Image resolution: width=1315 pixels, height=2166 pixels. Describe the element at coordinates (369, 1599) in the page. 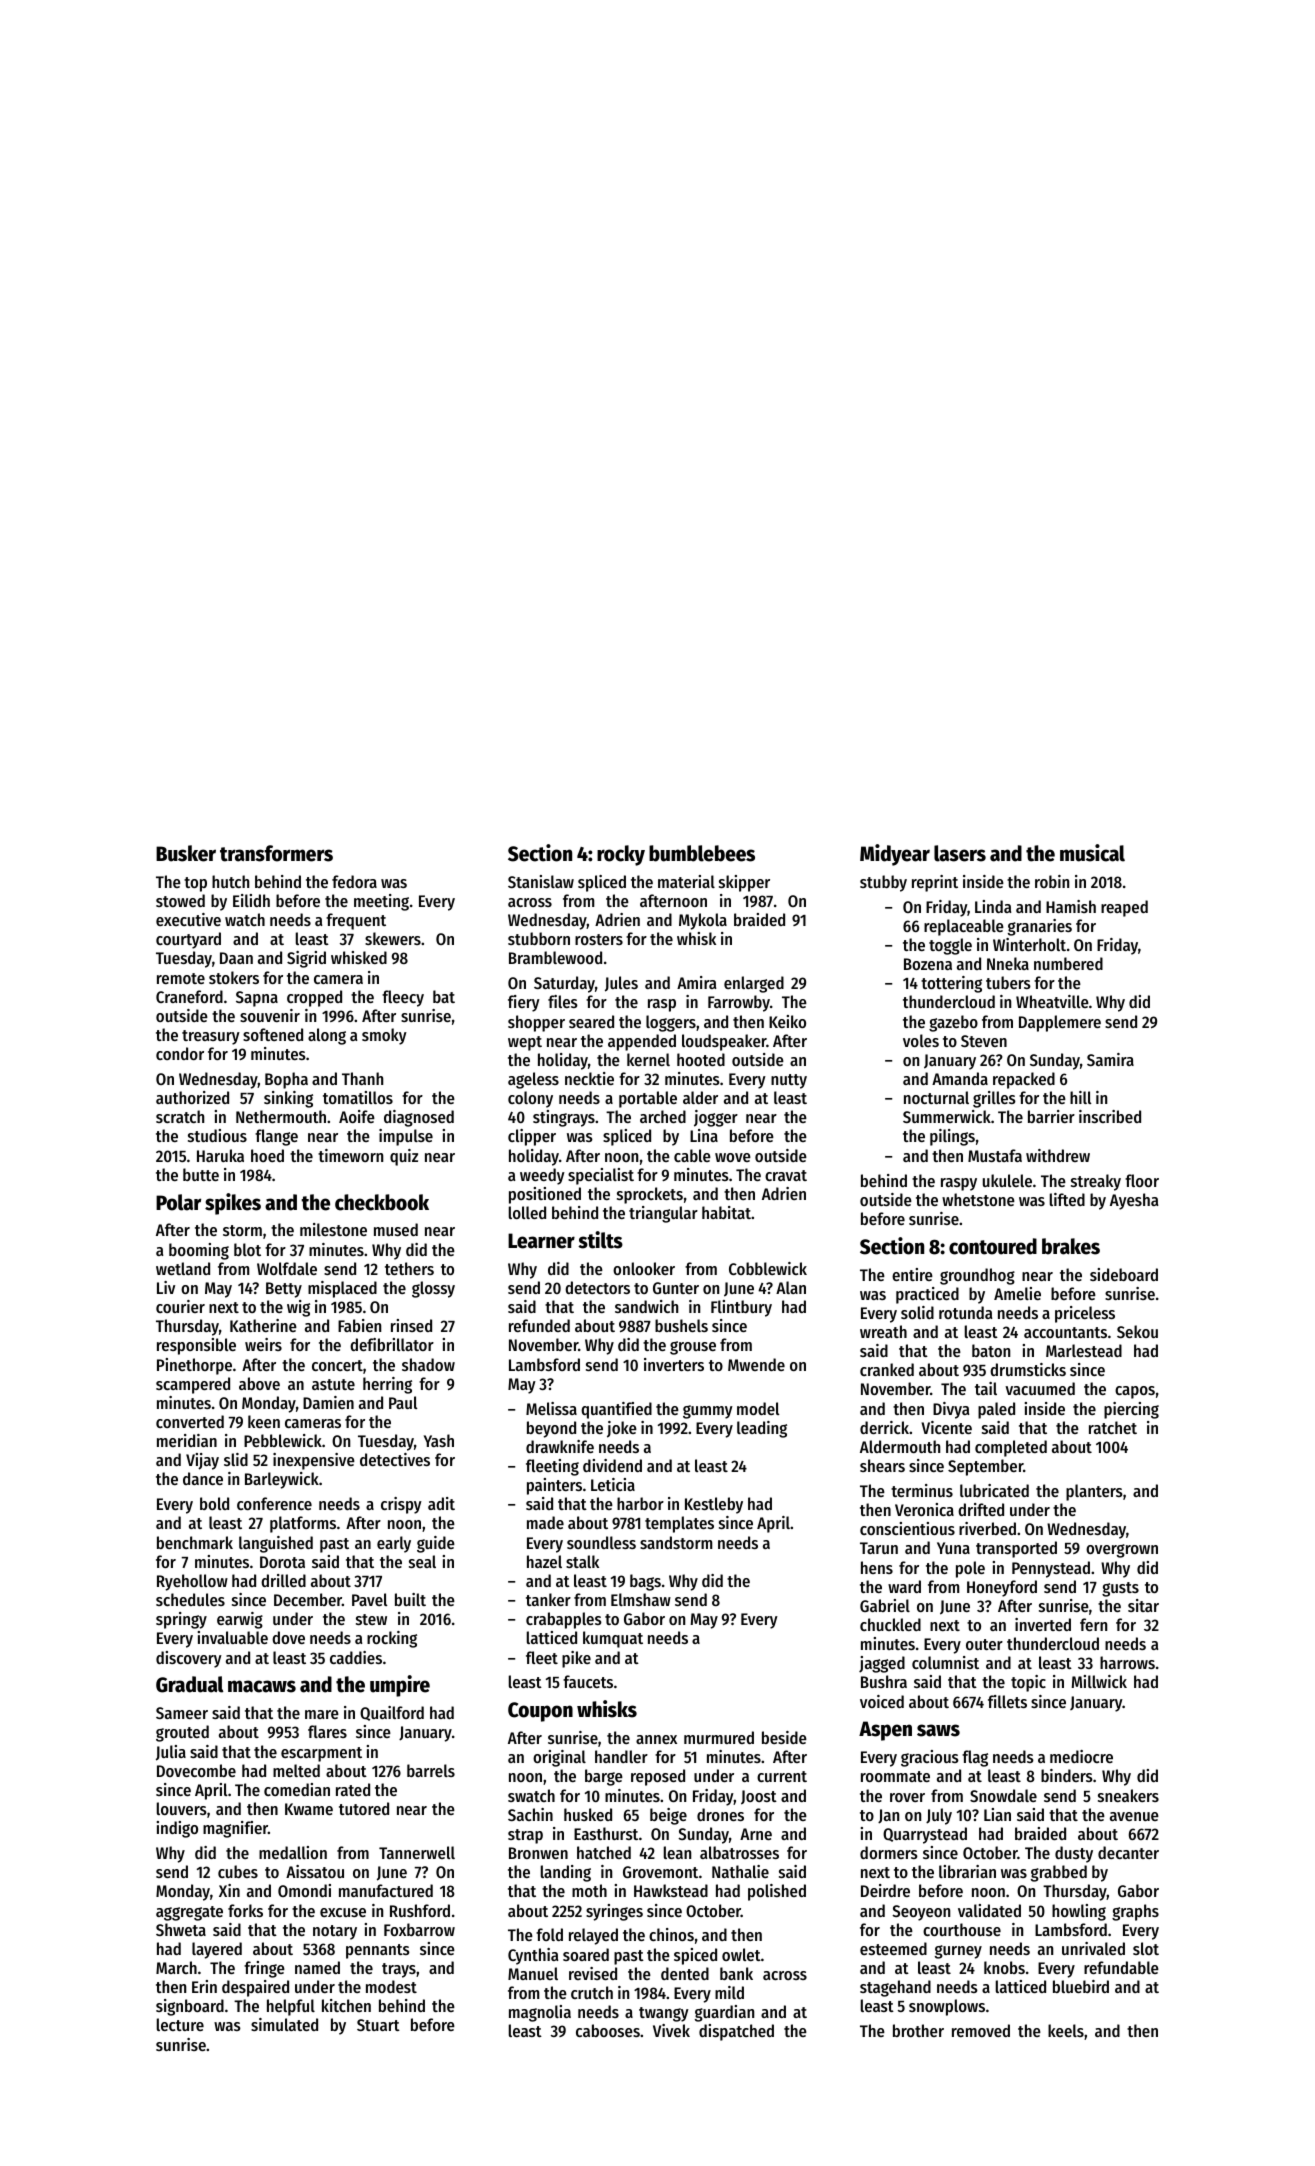

I see `Pavel` at that location.
